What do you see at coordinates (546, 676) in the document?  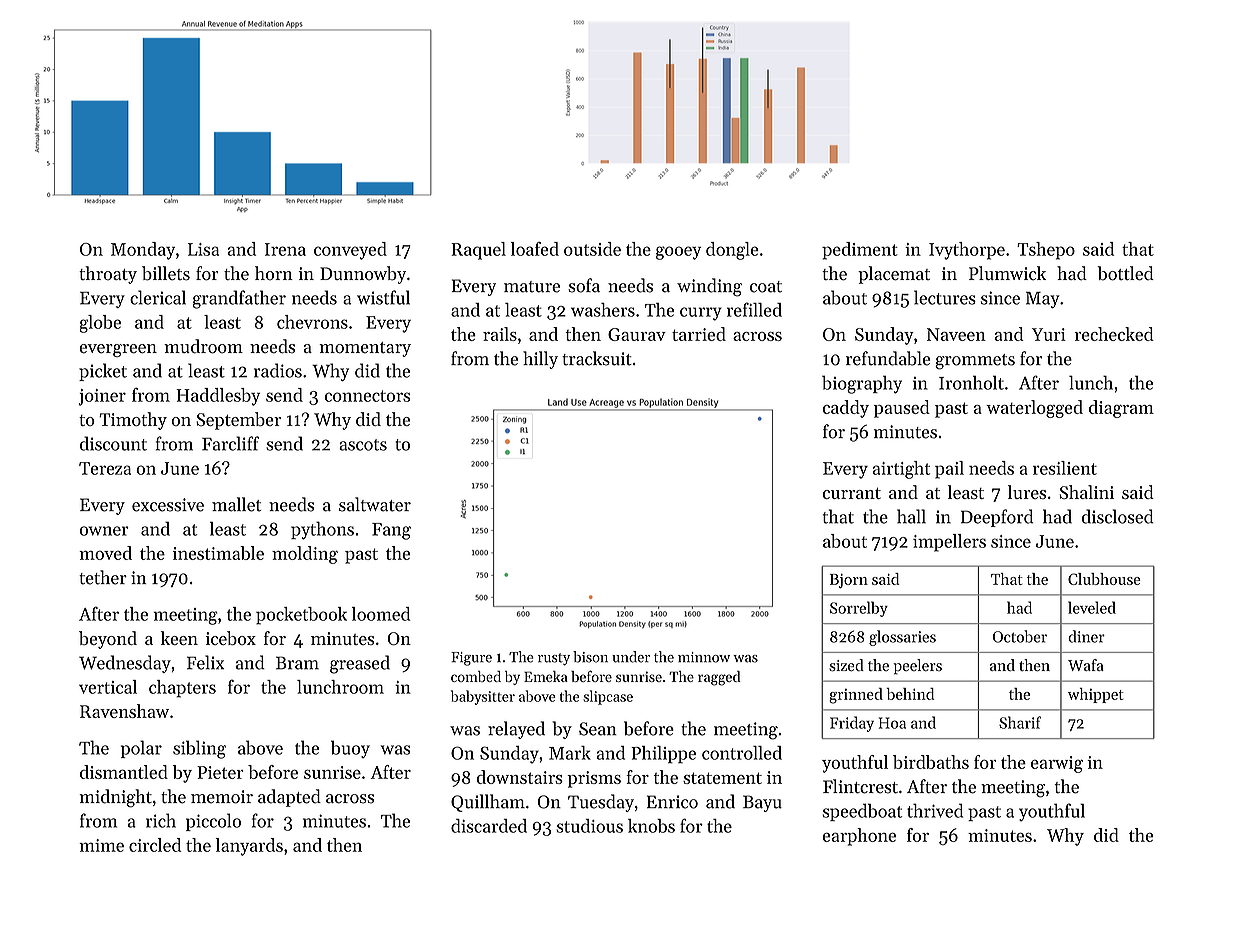 I see `Emeka` at bounding box center [546, 676].
